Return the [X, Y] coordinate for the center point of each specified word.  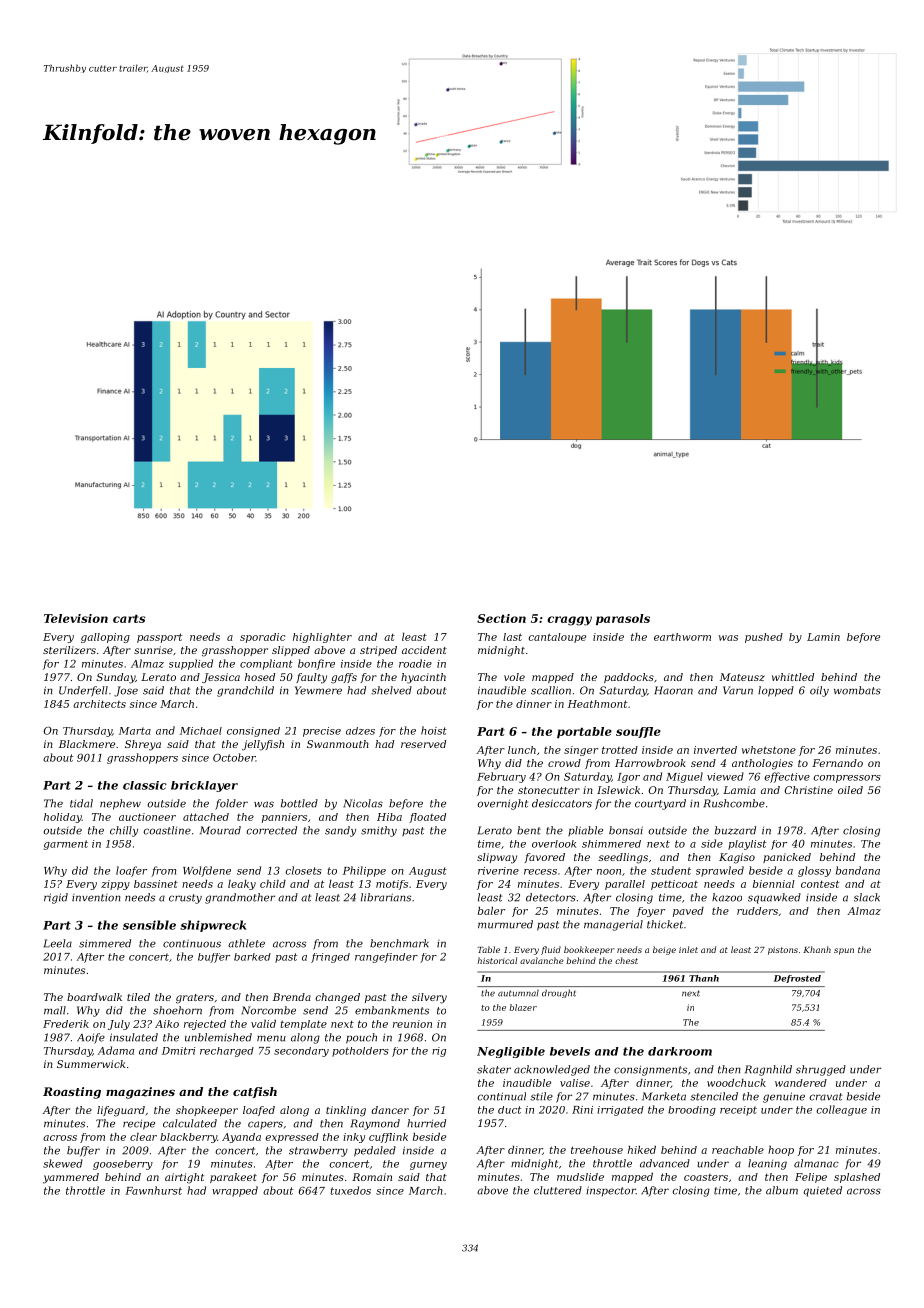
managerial [613, 925]
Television [76, 618]
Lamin [823, 637]
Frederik [66, 1024]
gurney [428, 1166]
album [782, 1190]
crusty [185, 899]
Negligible [511, 1052]
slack [867, 897]
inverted [715, 750]
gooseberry [123, 1165]
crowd [564, 763]
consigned [253, 732]
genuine [784, 1097]
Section [501, 618]
